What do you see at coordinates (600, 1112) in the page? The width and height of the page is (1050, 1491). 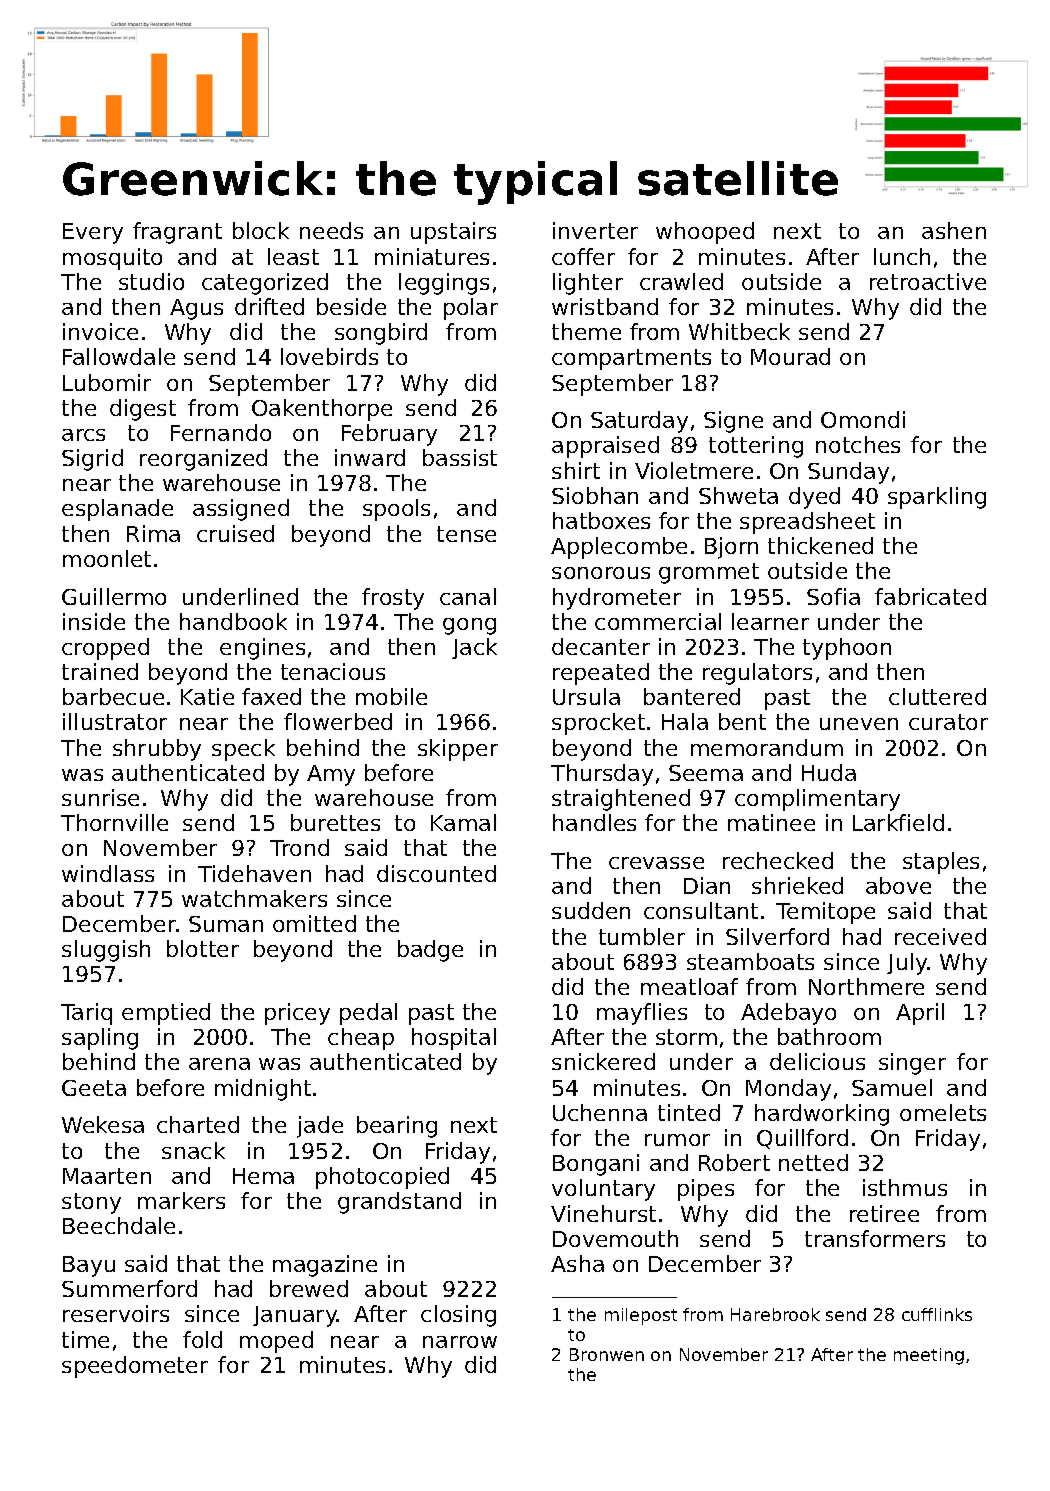 I see `Uchenna` at bounding box center [600, 1112].
